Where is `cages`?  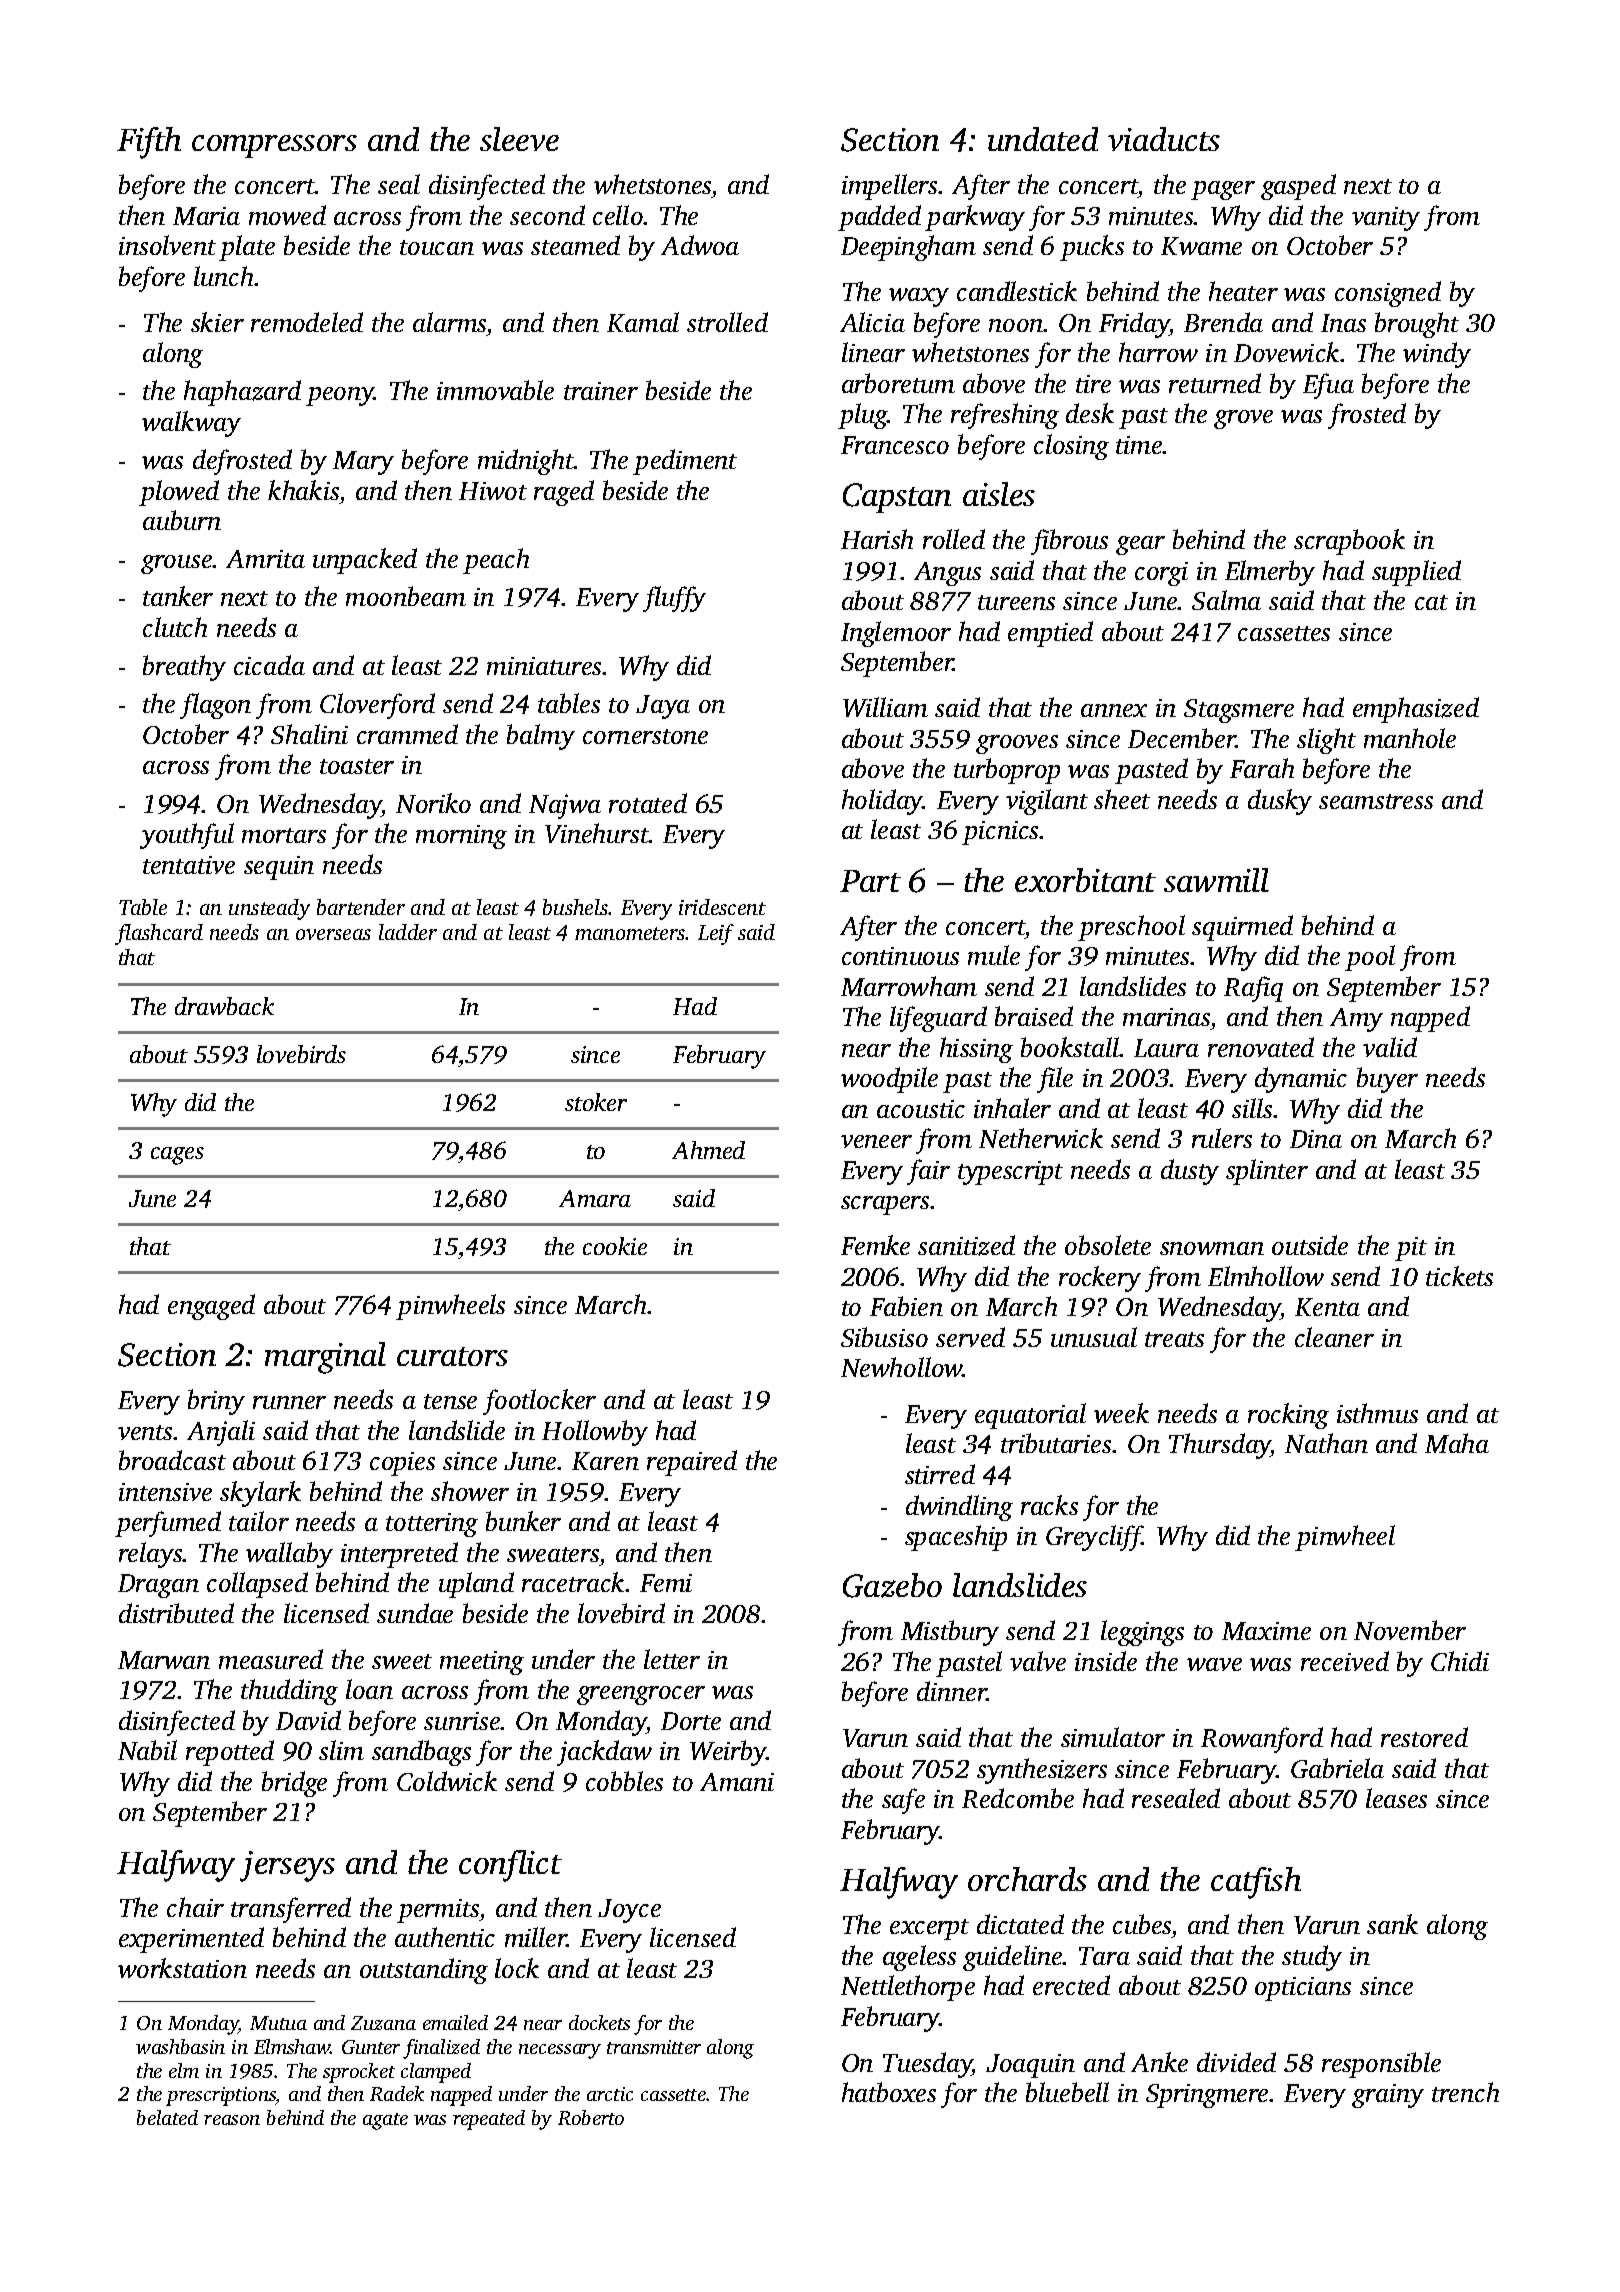 cages is located at coordinates (177, 1156).
